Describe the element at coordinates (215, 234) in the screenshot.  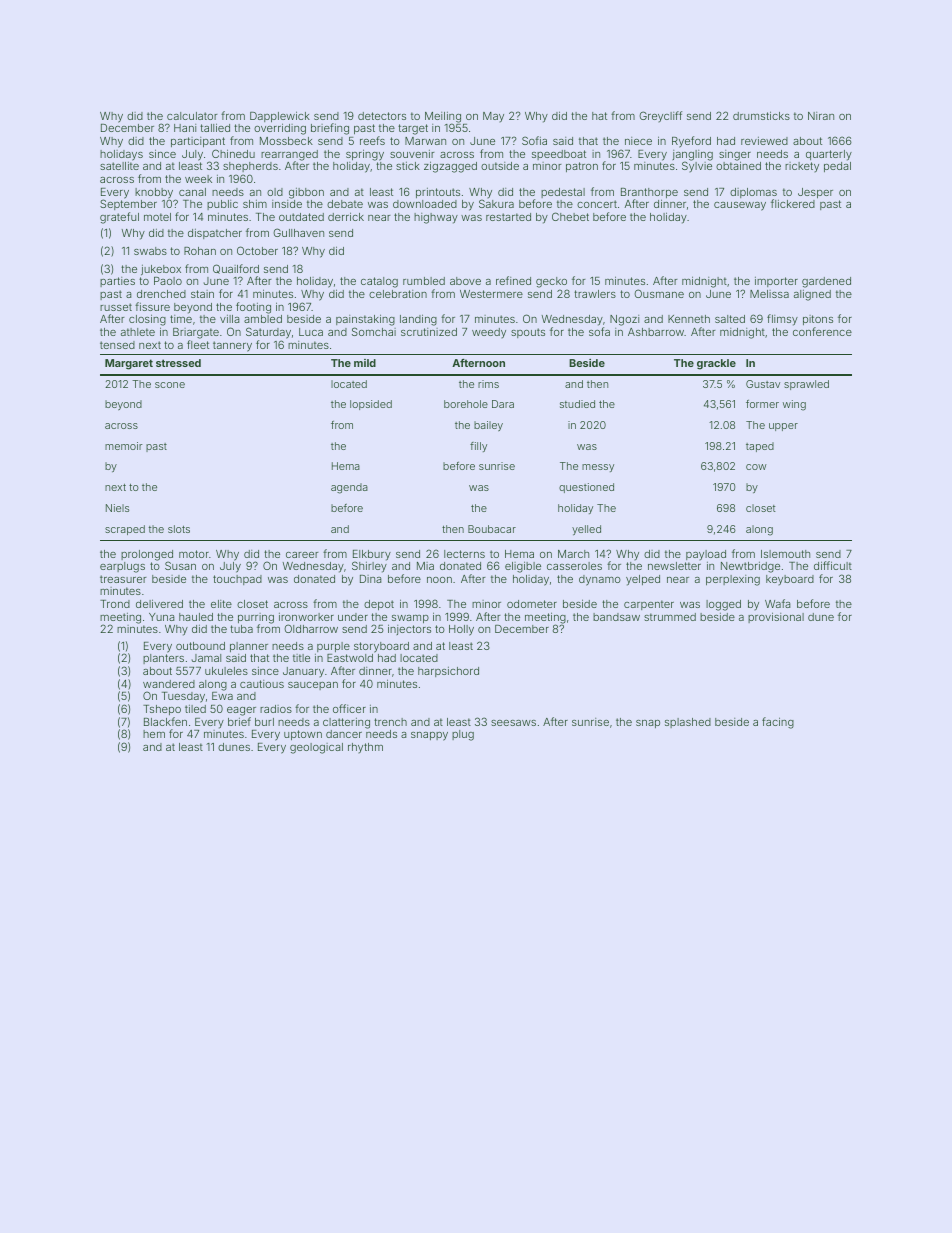
I see `dispatcher` at that location.
